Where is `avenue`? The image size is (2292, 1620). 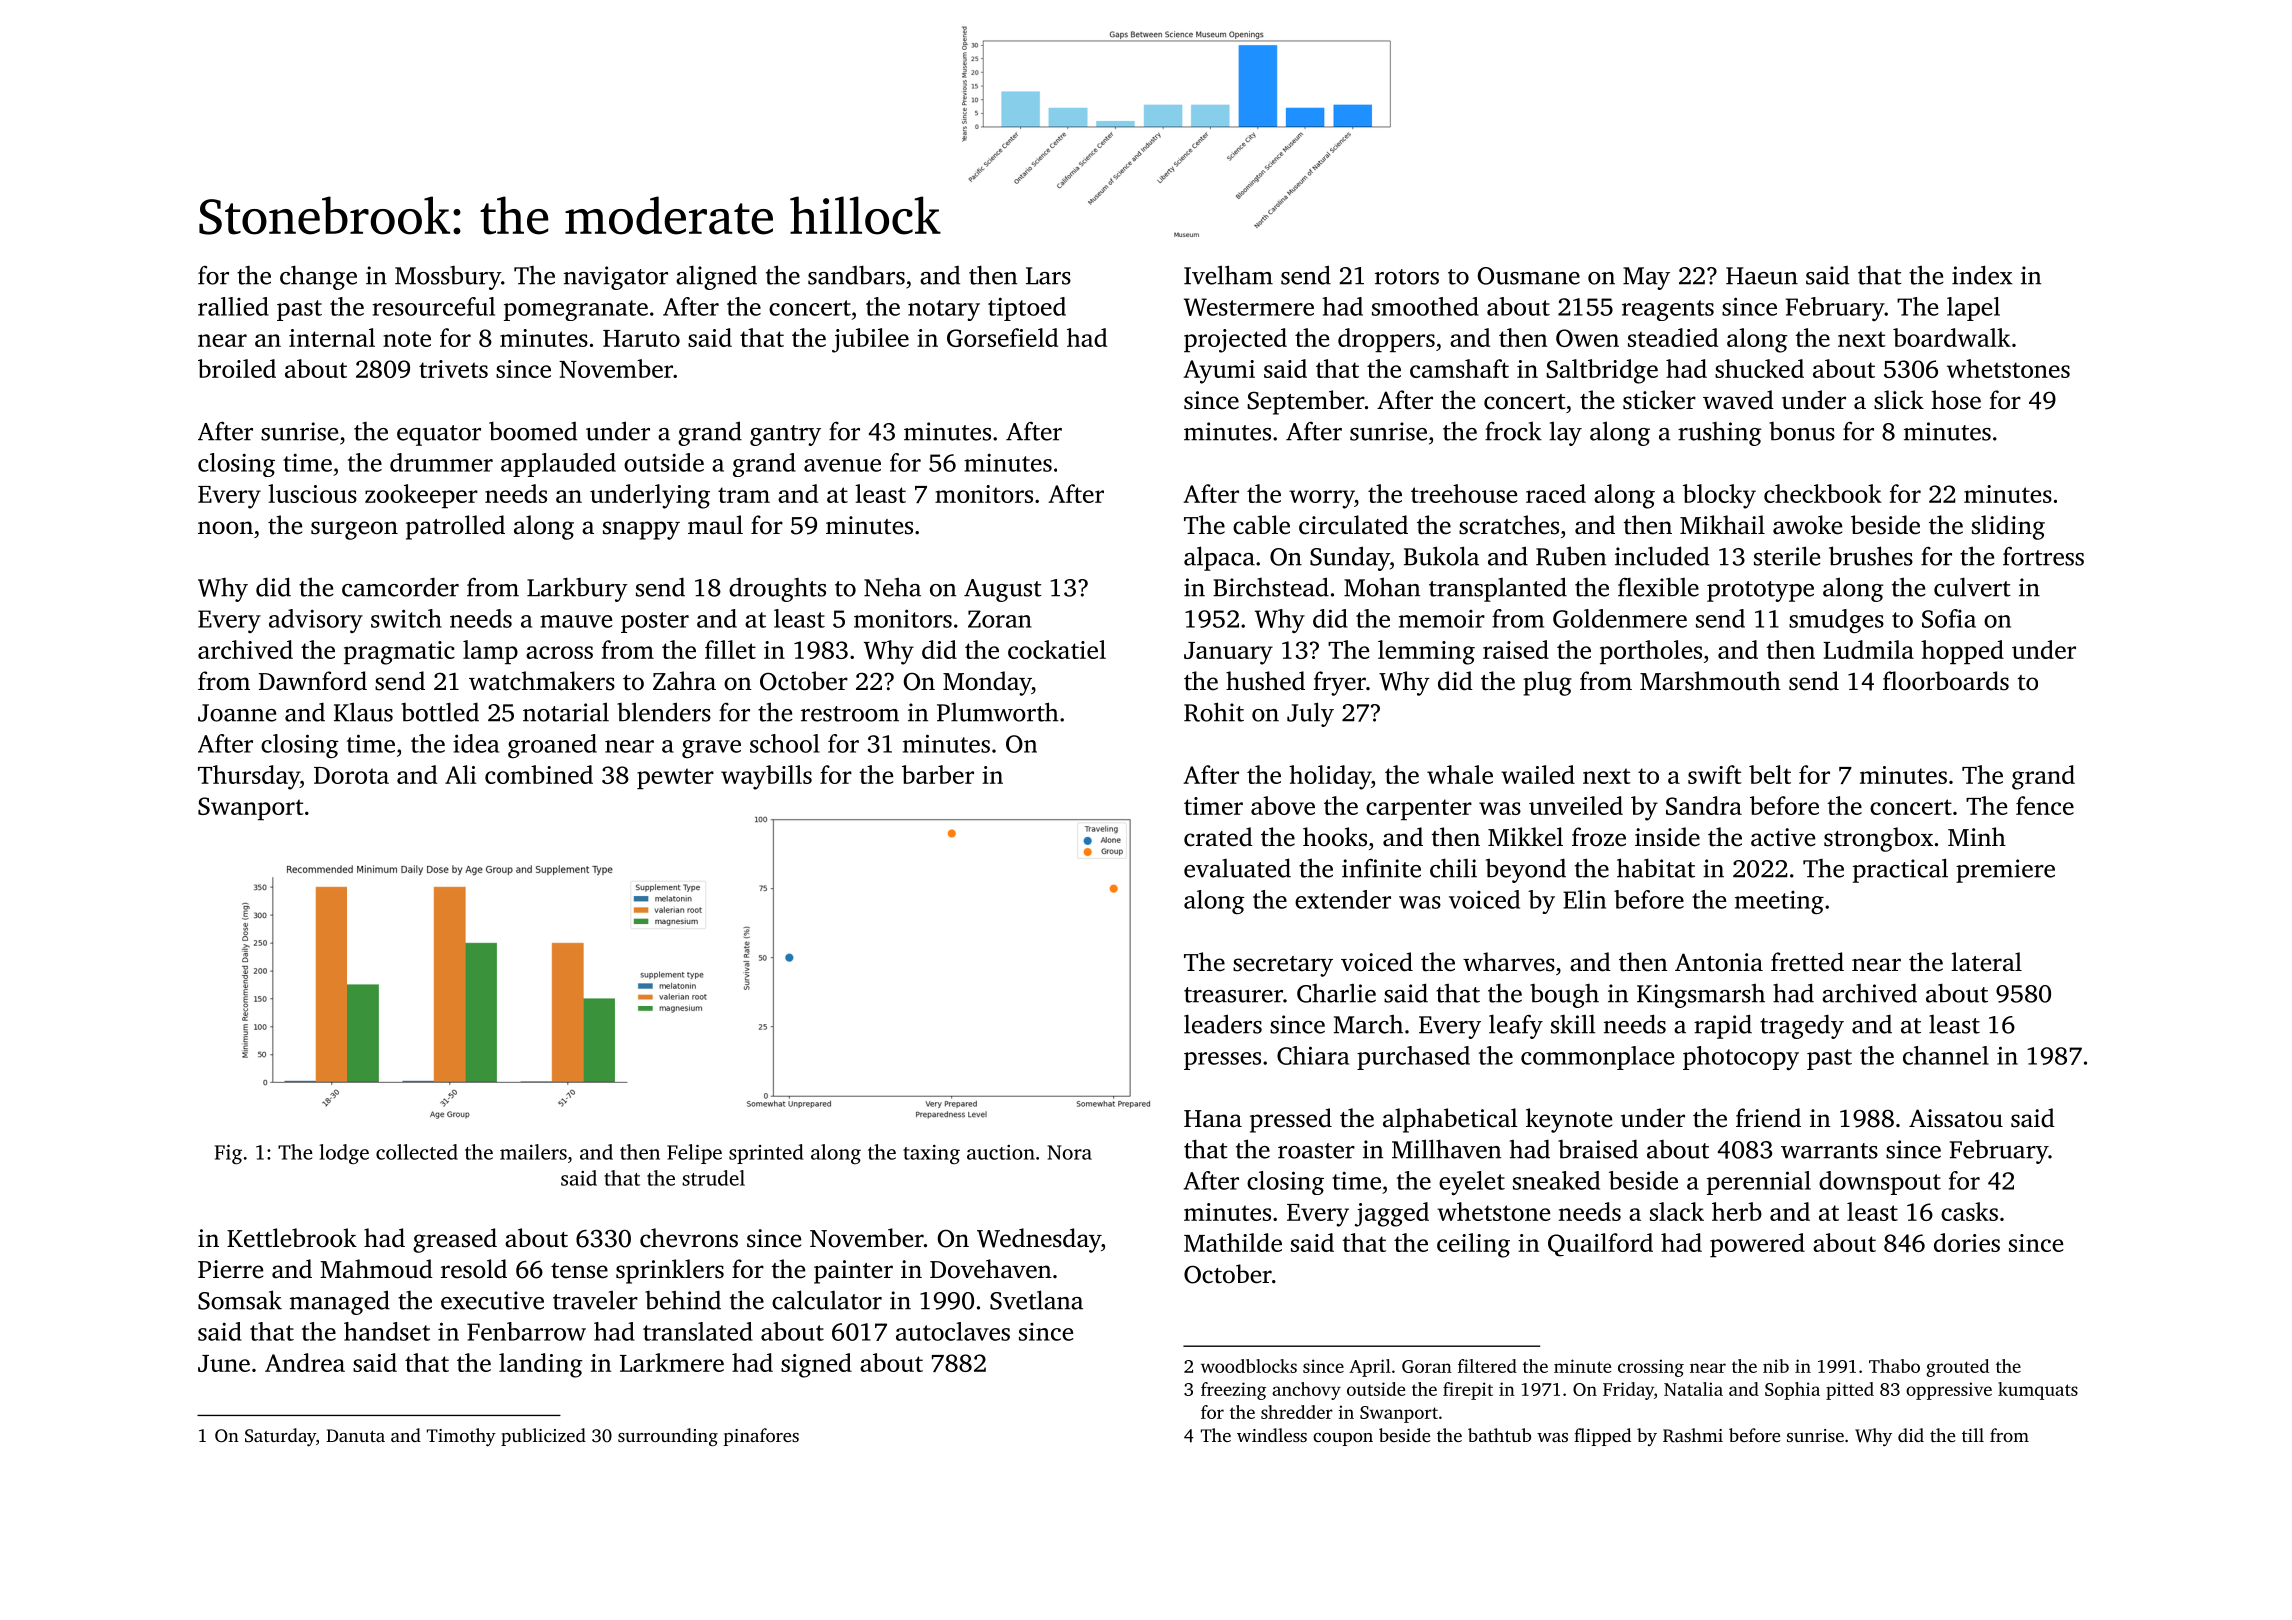 avenue is located at coordinates (842, 465).
